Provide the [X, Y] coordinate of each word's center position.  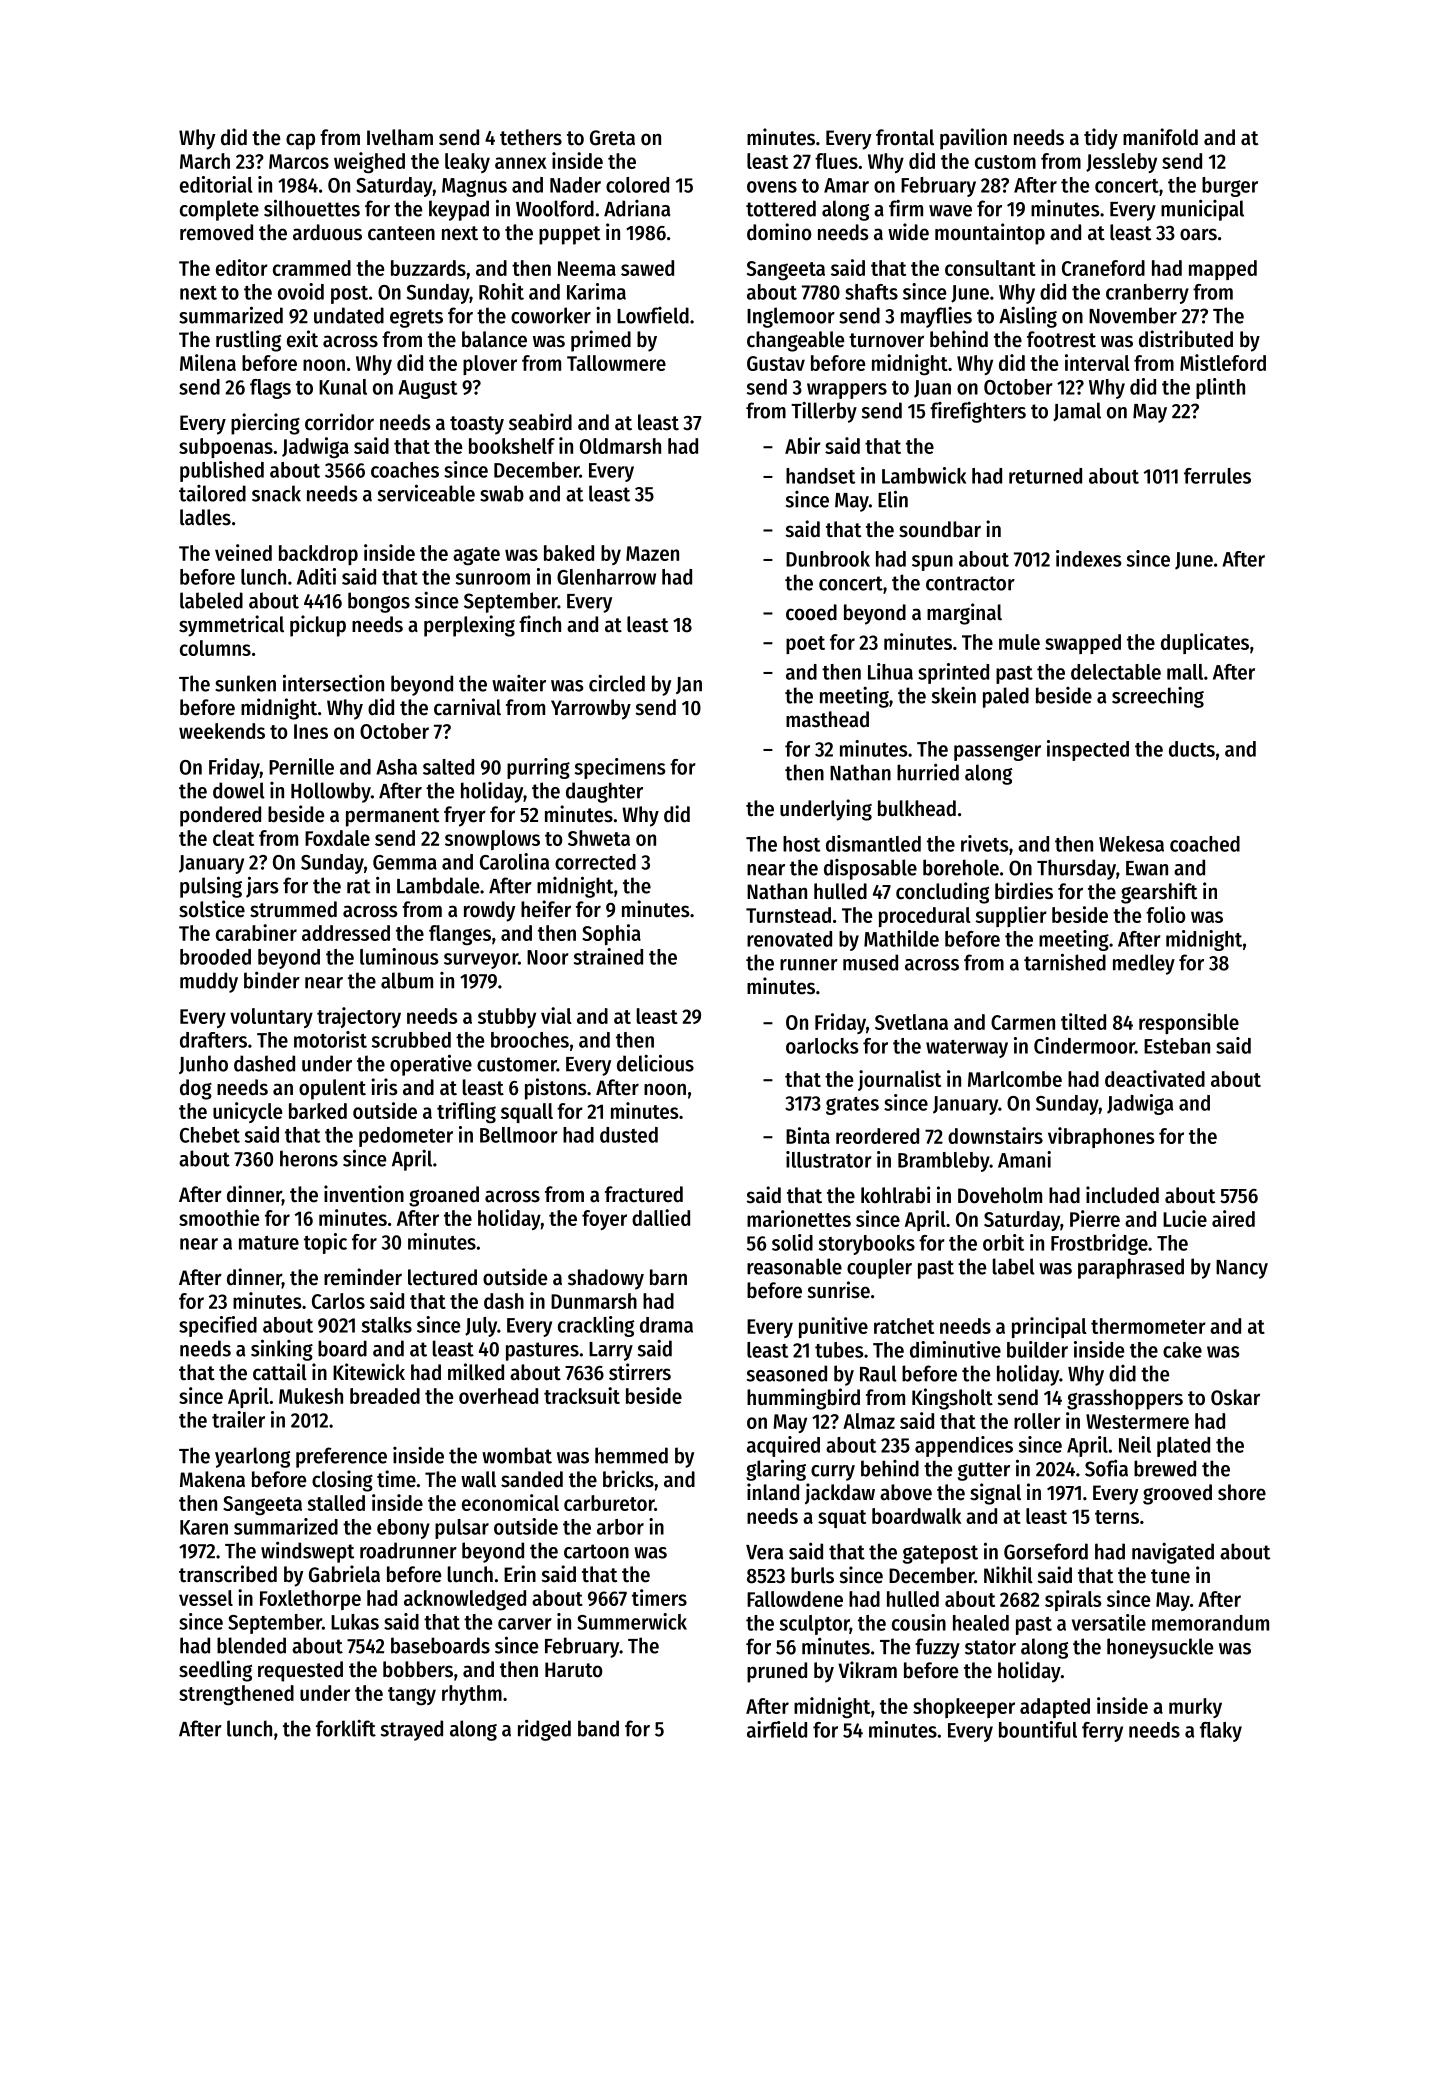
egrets [416, 318]
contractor [970, 583]
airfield [777, 1729]
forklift [346, 1728]
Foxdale [337, 838]
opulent [332, 1089]
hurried [928, 772]
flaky [1221, 1732]
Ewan [1147, 868]
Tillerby [824, 412]
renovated [789, 939]
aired [1233, 1218]
